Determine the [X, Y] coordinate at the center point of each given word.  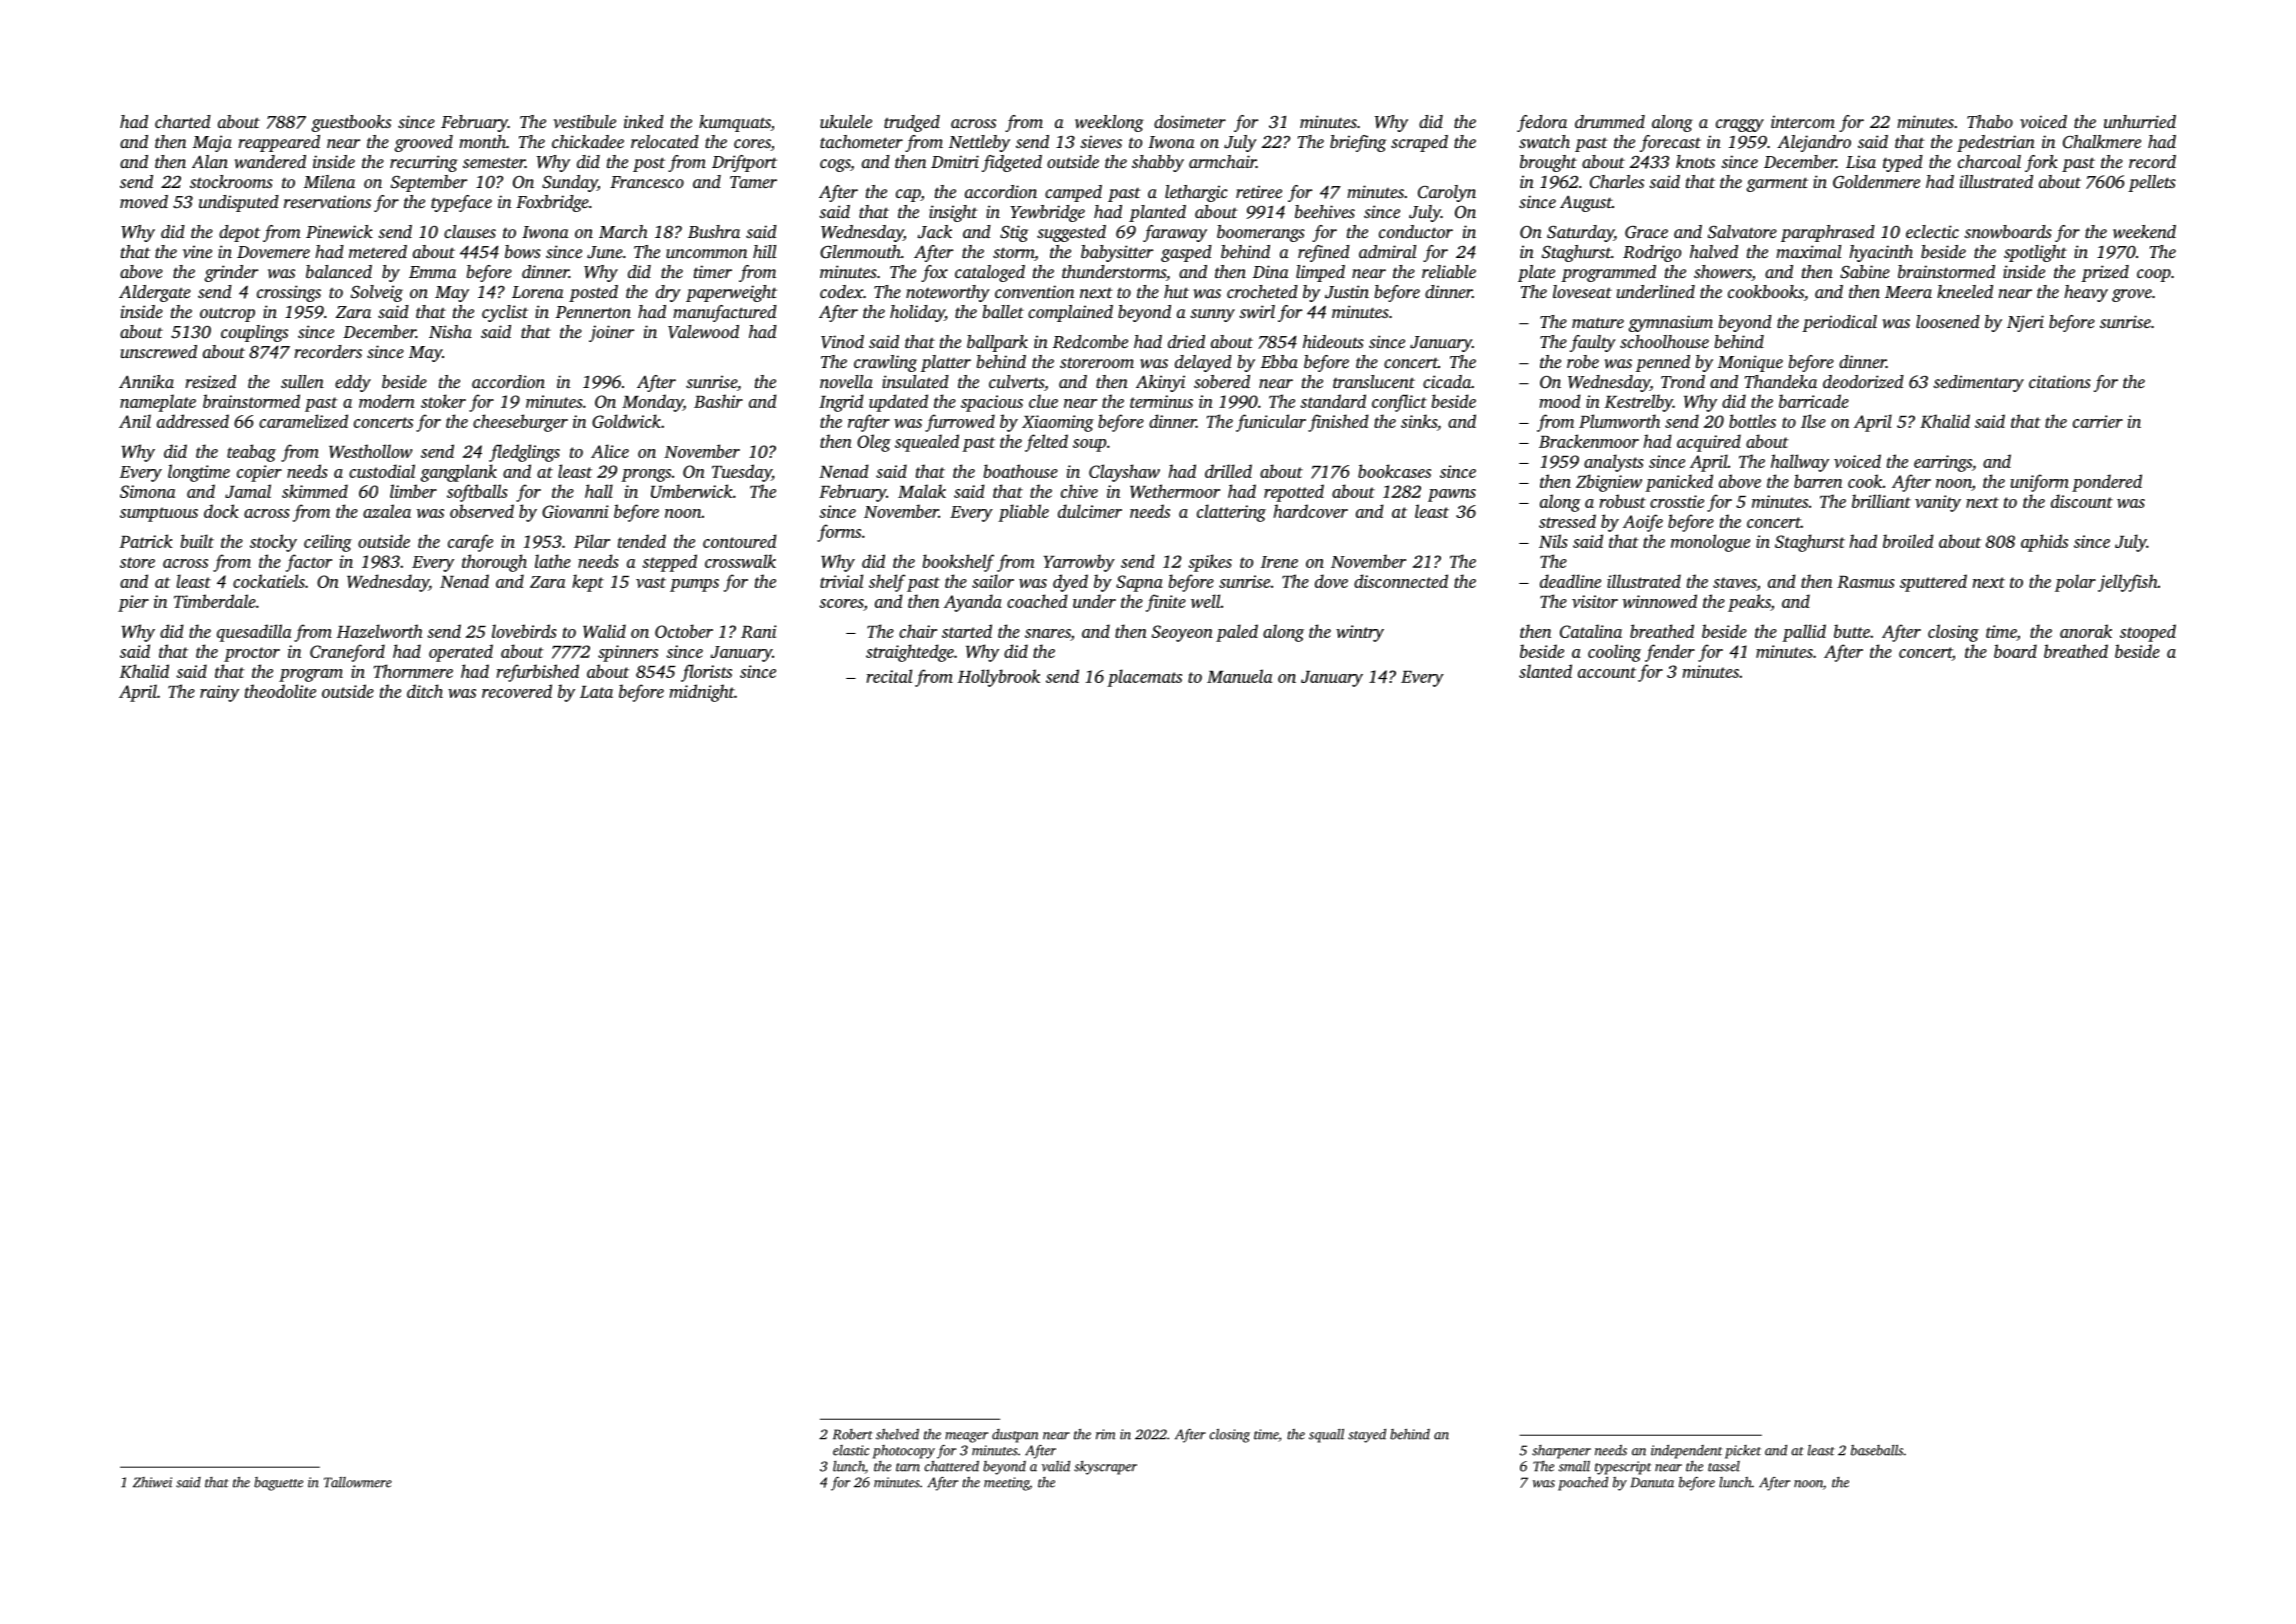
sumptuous [159, 514]
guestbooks [351, 123]
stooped [2148, 633]
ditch [425, 691]
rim [1106, 1434]
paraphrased [1828, 233]
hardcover [1310, 511]
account [1607, 672]
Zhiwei [152, 1482]
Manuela [1239, 676]
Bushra [714, 231]
